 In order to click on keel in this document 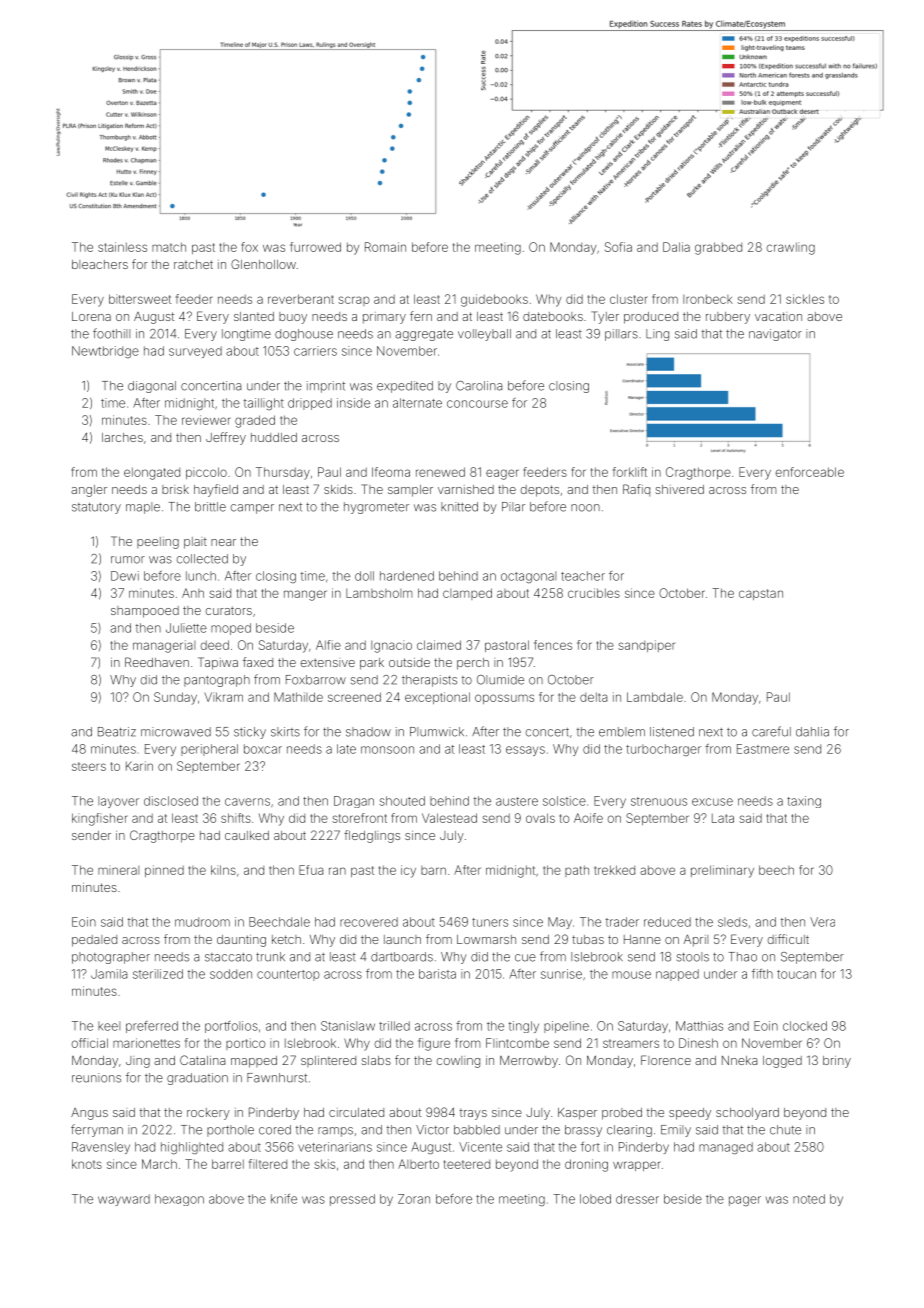, I will do `click(109, 1026)`.
